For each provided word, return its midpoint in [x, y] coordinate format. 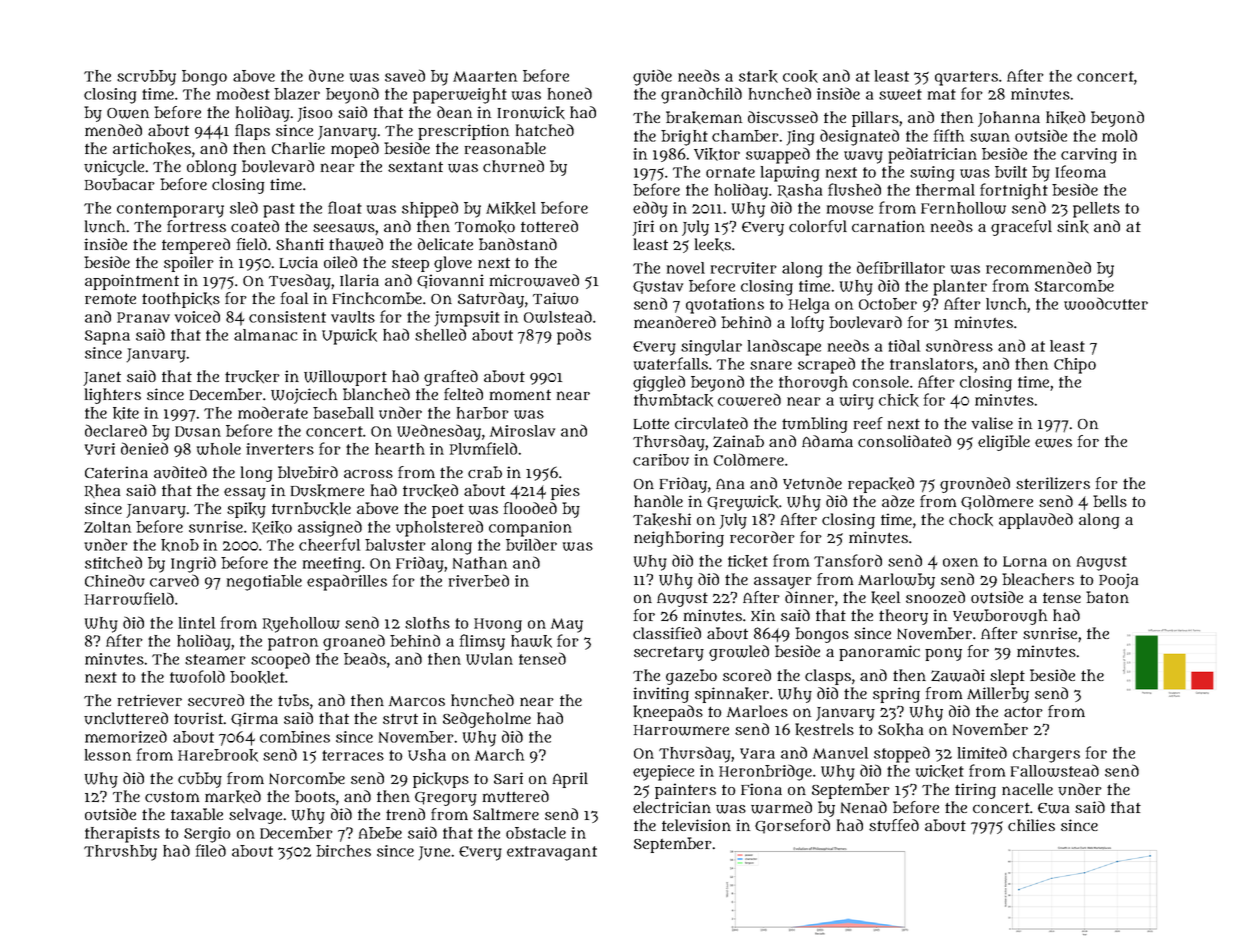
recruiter [744, 268]
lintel [197, 623]
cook [800, 76]
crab [485, 472]
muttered [516, 796]
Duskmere [327, 491]
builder [531, 544]
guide [652, 77]
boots [315, 796]
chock [971, 520]
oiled [340, 262]
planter [960, 288]
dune [326, 75]
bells [1110, 501]
